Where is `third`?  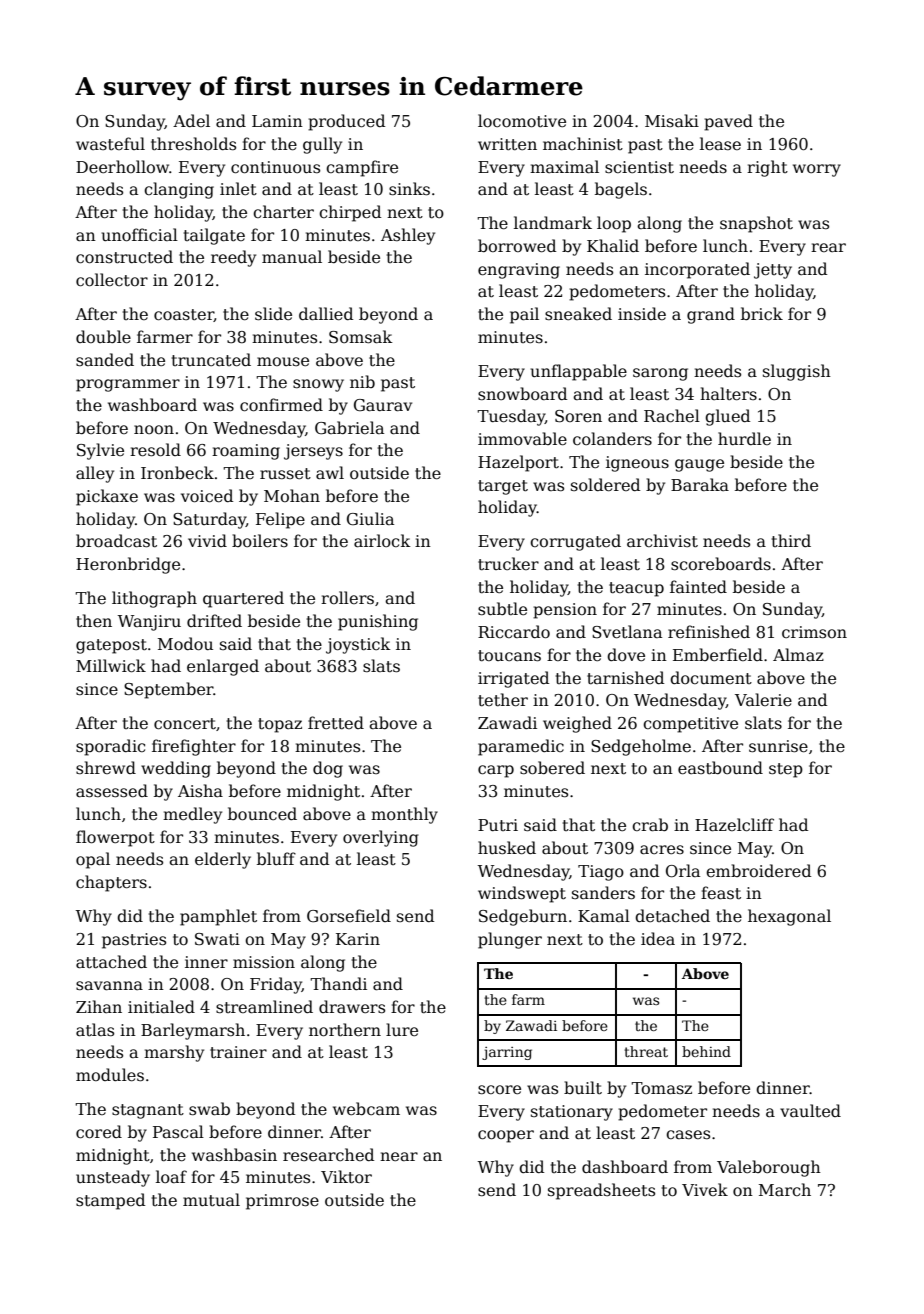 third is located at coordinates (791, 540).
